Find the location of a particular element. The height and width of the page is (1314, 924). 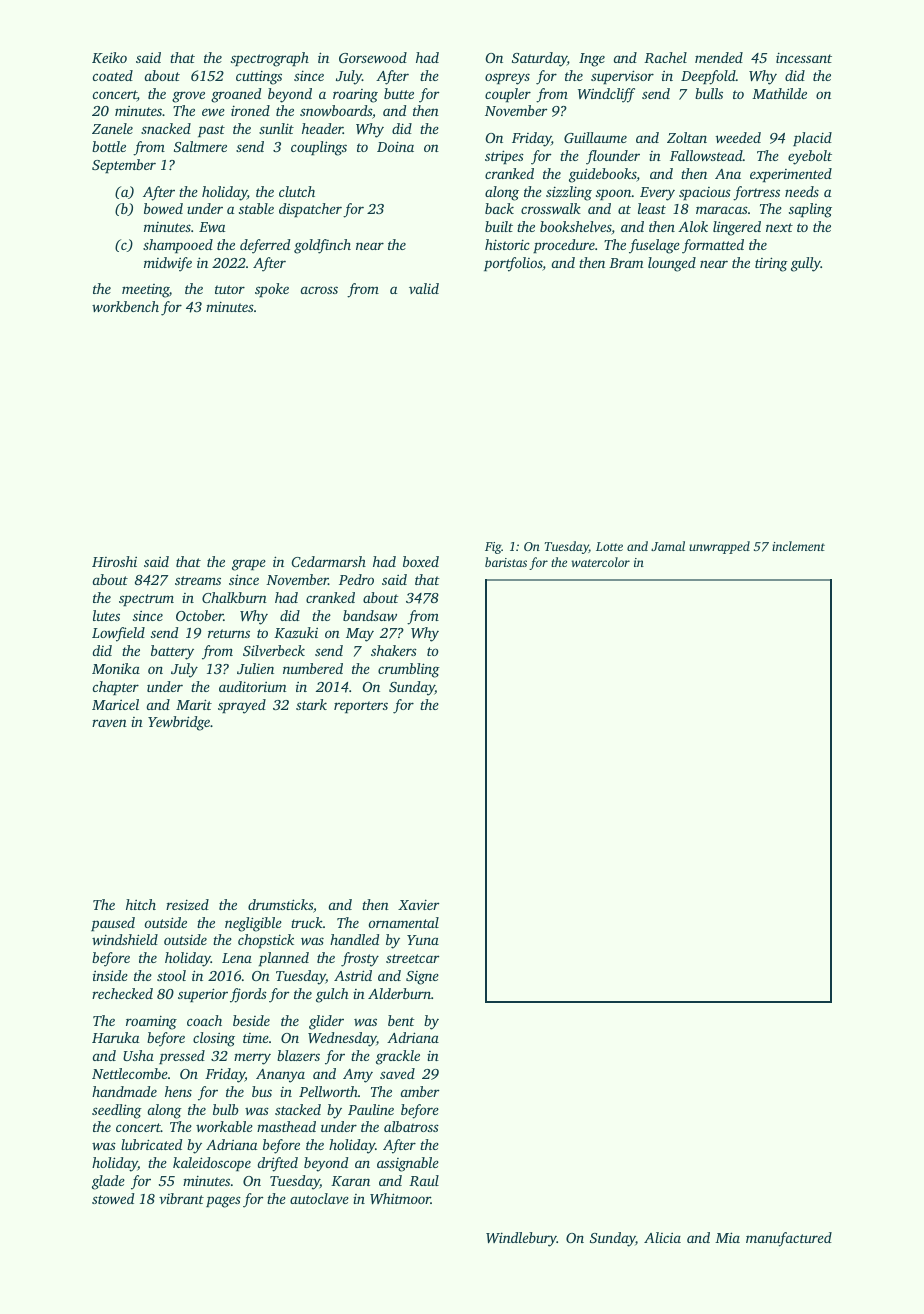

crumbling is located at coordinates (409, 670).
